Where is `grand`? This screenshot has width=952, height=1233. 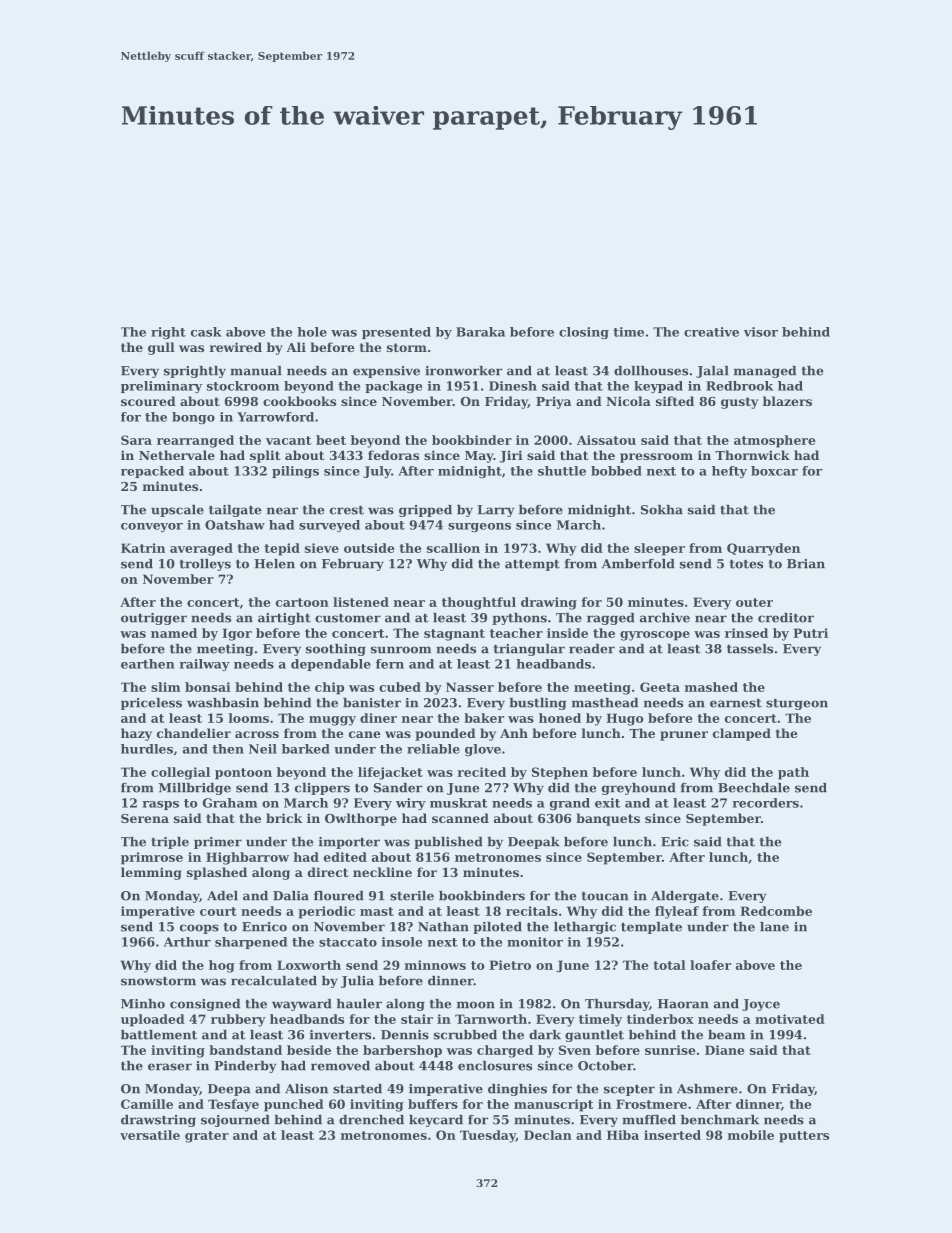 grand is located at coordinates (570, 804).
